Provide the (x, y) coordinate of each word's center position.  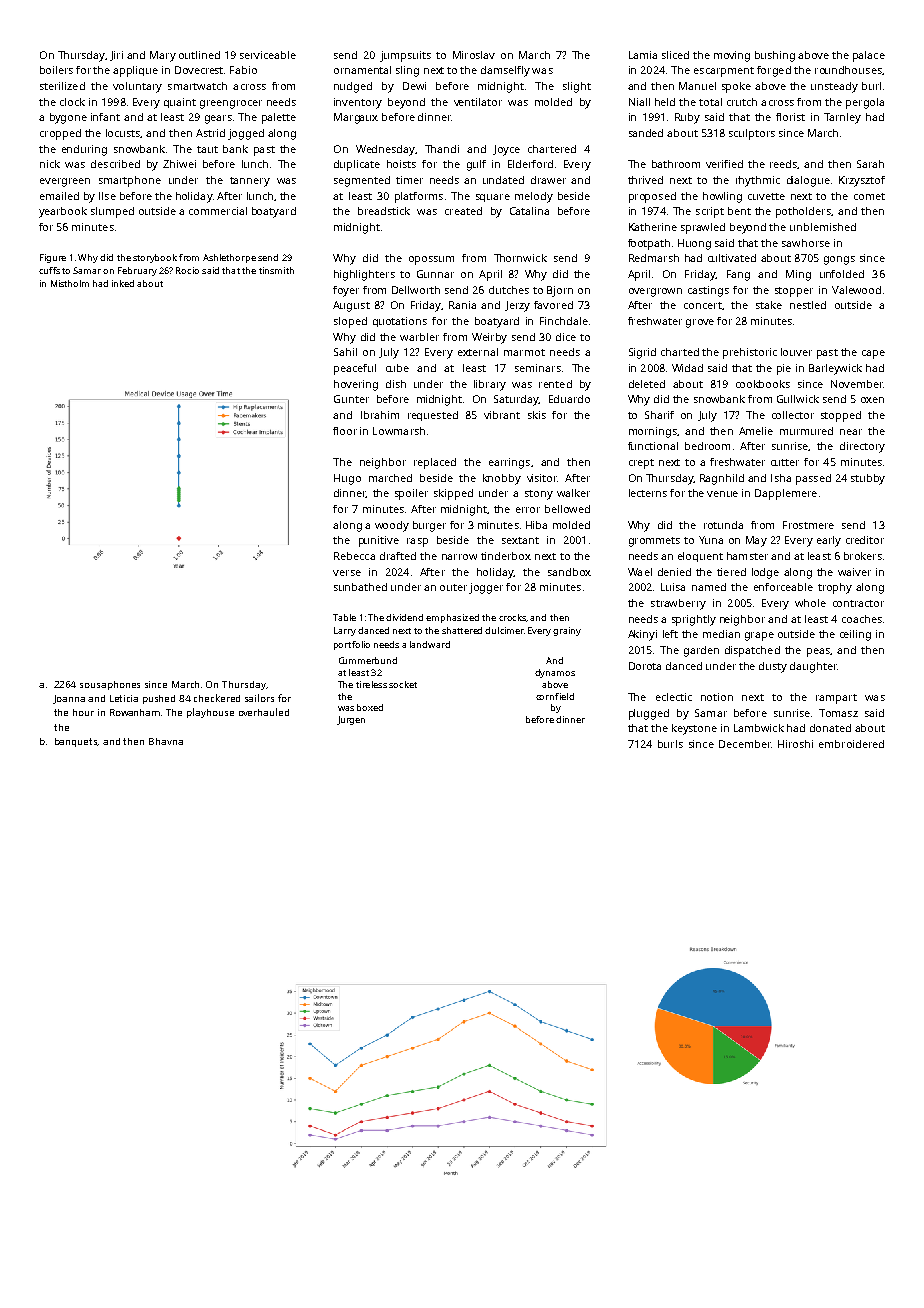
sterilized (62, 86)
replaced (435, 463)
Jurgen (351, 720)
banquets (76, 742)
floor (345, 431)
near (851, 432)
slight (577, 87)
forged (774, 71)
